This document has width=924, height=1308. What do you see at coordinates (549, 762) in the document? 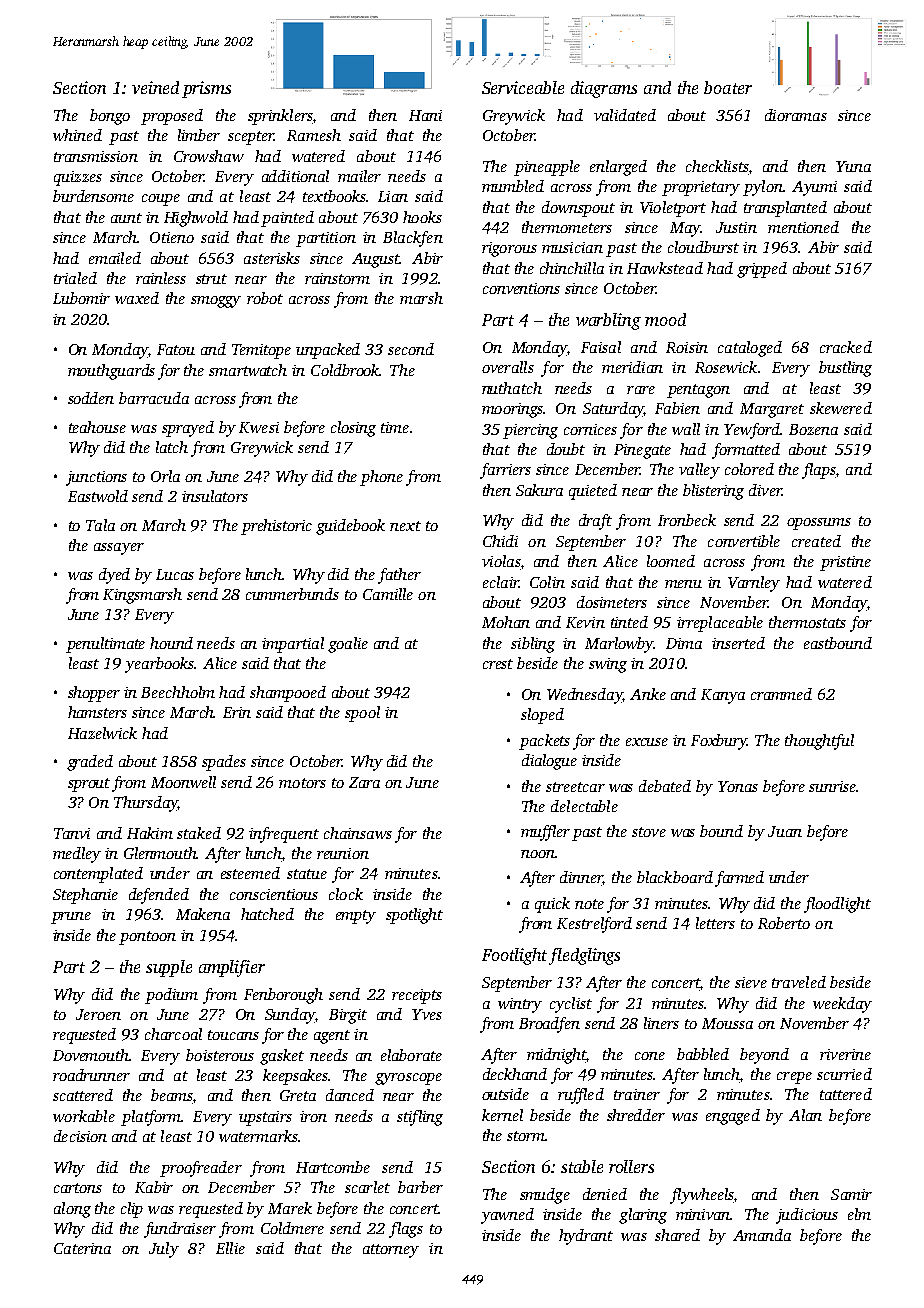
I see `dialogue` at bounding box center [549, 762].
